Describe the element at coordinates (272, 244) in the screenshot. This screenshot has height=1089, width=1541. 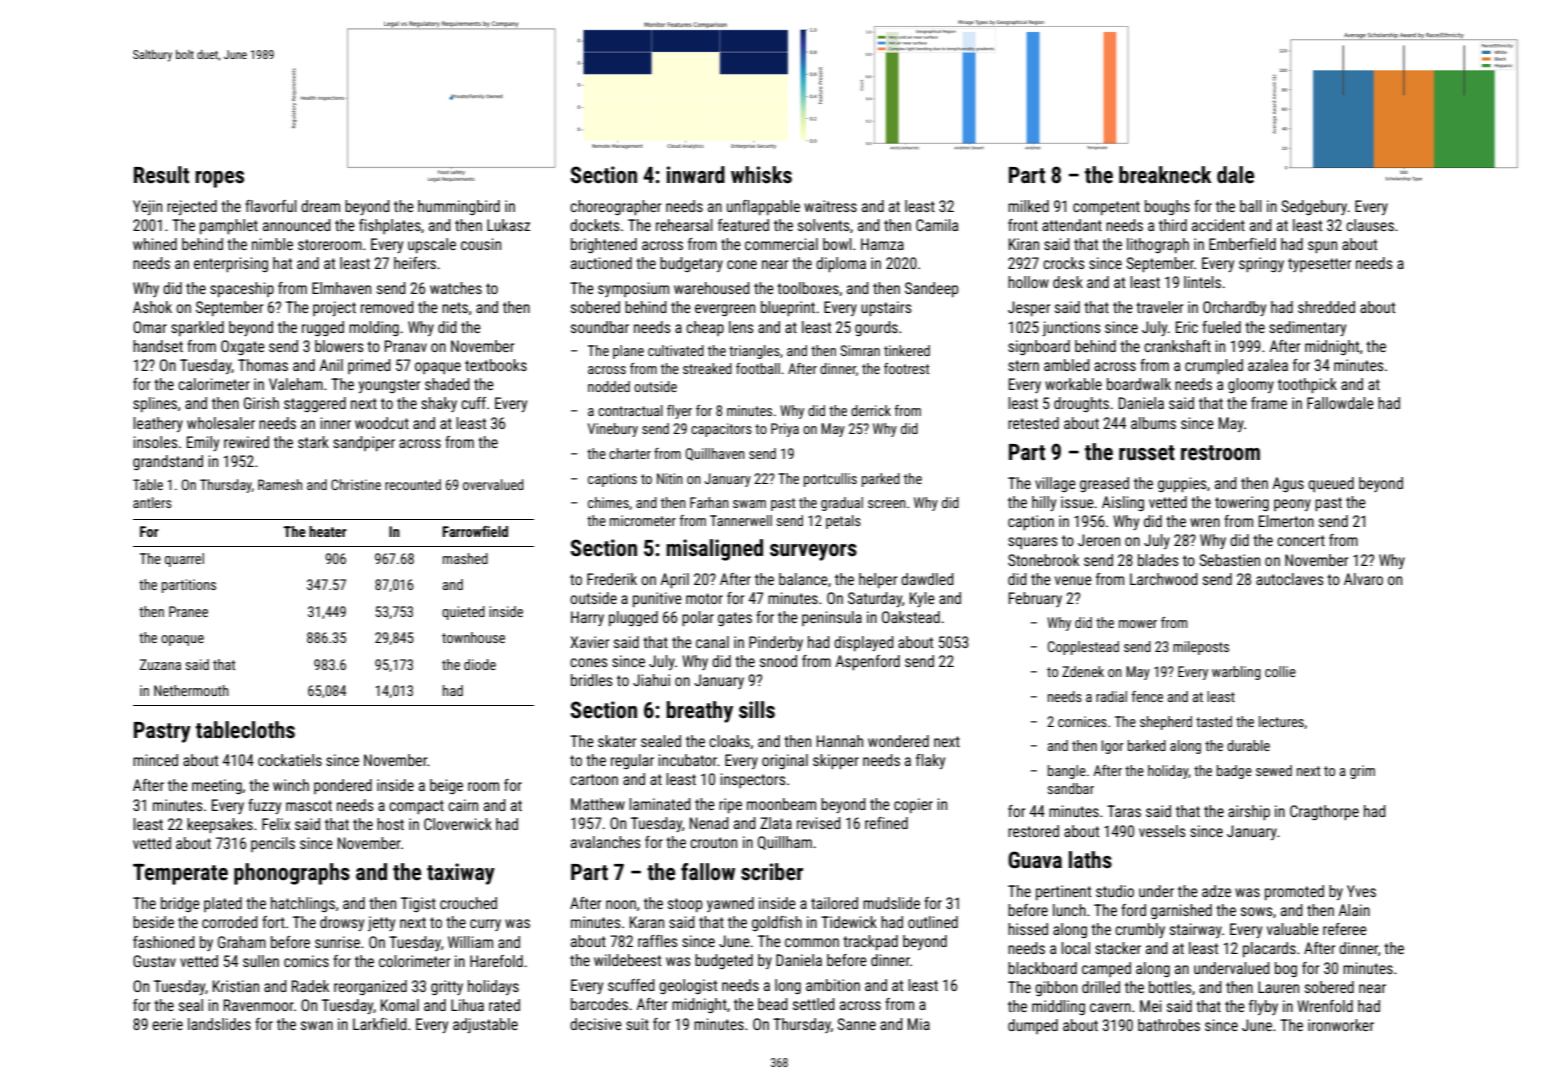
I see `nimble` at that location.
